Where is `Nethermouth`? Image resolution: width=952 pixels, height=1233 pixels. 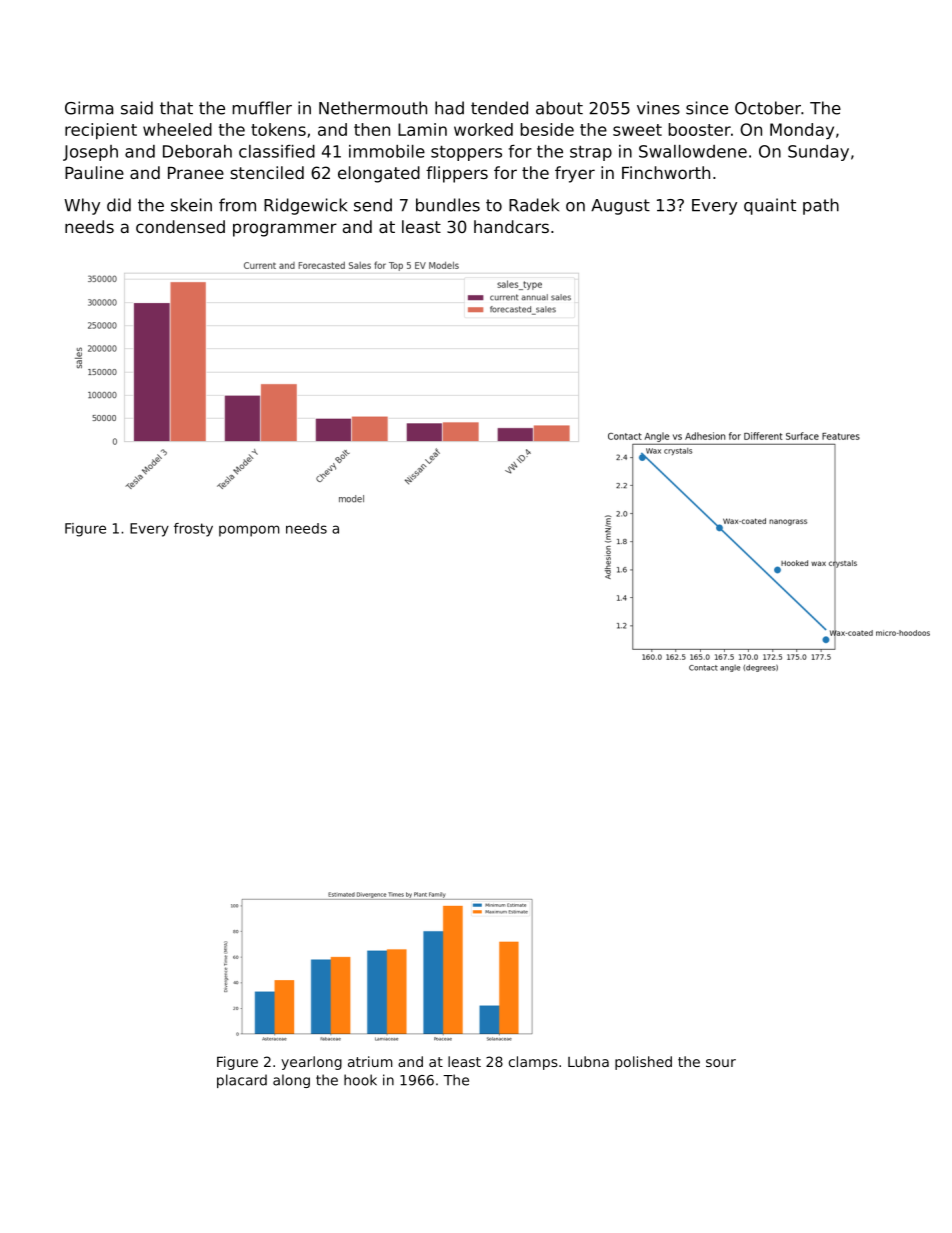 Nethermouth is located at coordinates (373, 108).
